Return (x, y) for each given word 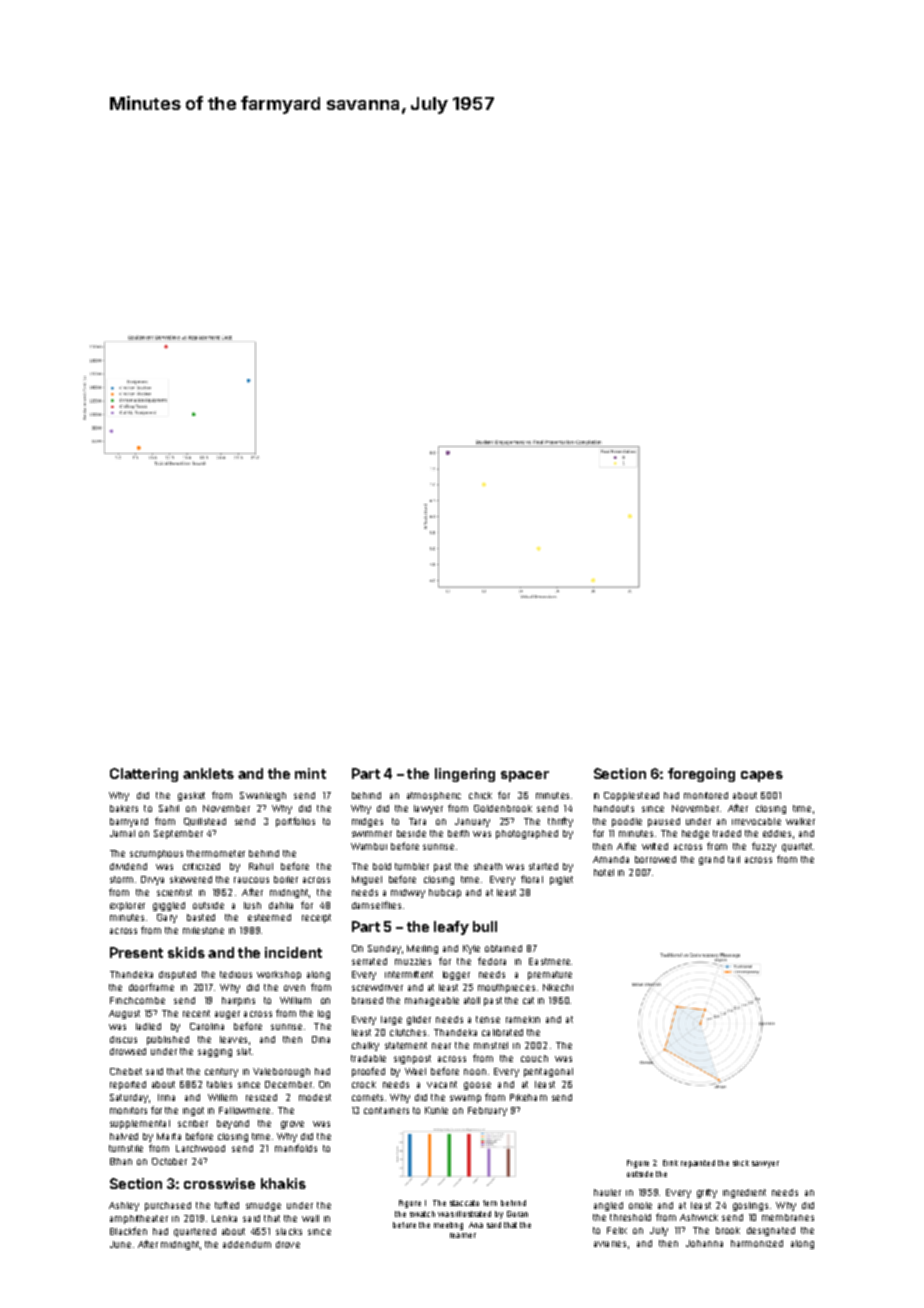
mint (310, 773)
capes (762, 776)
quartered (195, 1232)
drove (288, 1244)
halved (124, 1136)
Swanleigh (263, 796)
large (391, 1020)
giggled (169, 906)
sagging (215, 1053)
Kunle (436, 1110)
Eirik (670, 1163)
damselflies (376, 905)
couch (534, 1058)
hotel (604, 872)
